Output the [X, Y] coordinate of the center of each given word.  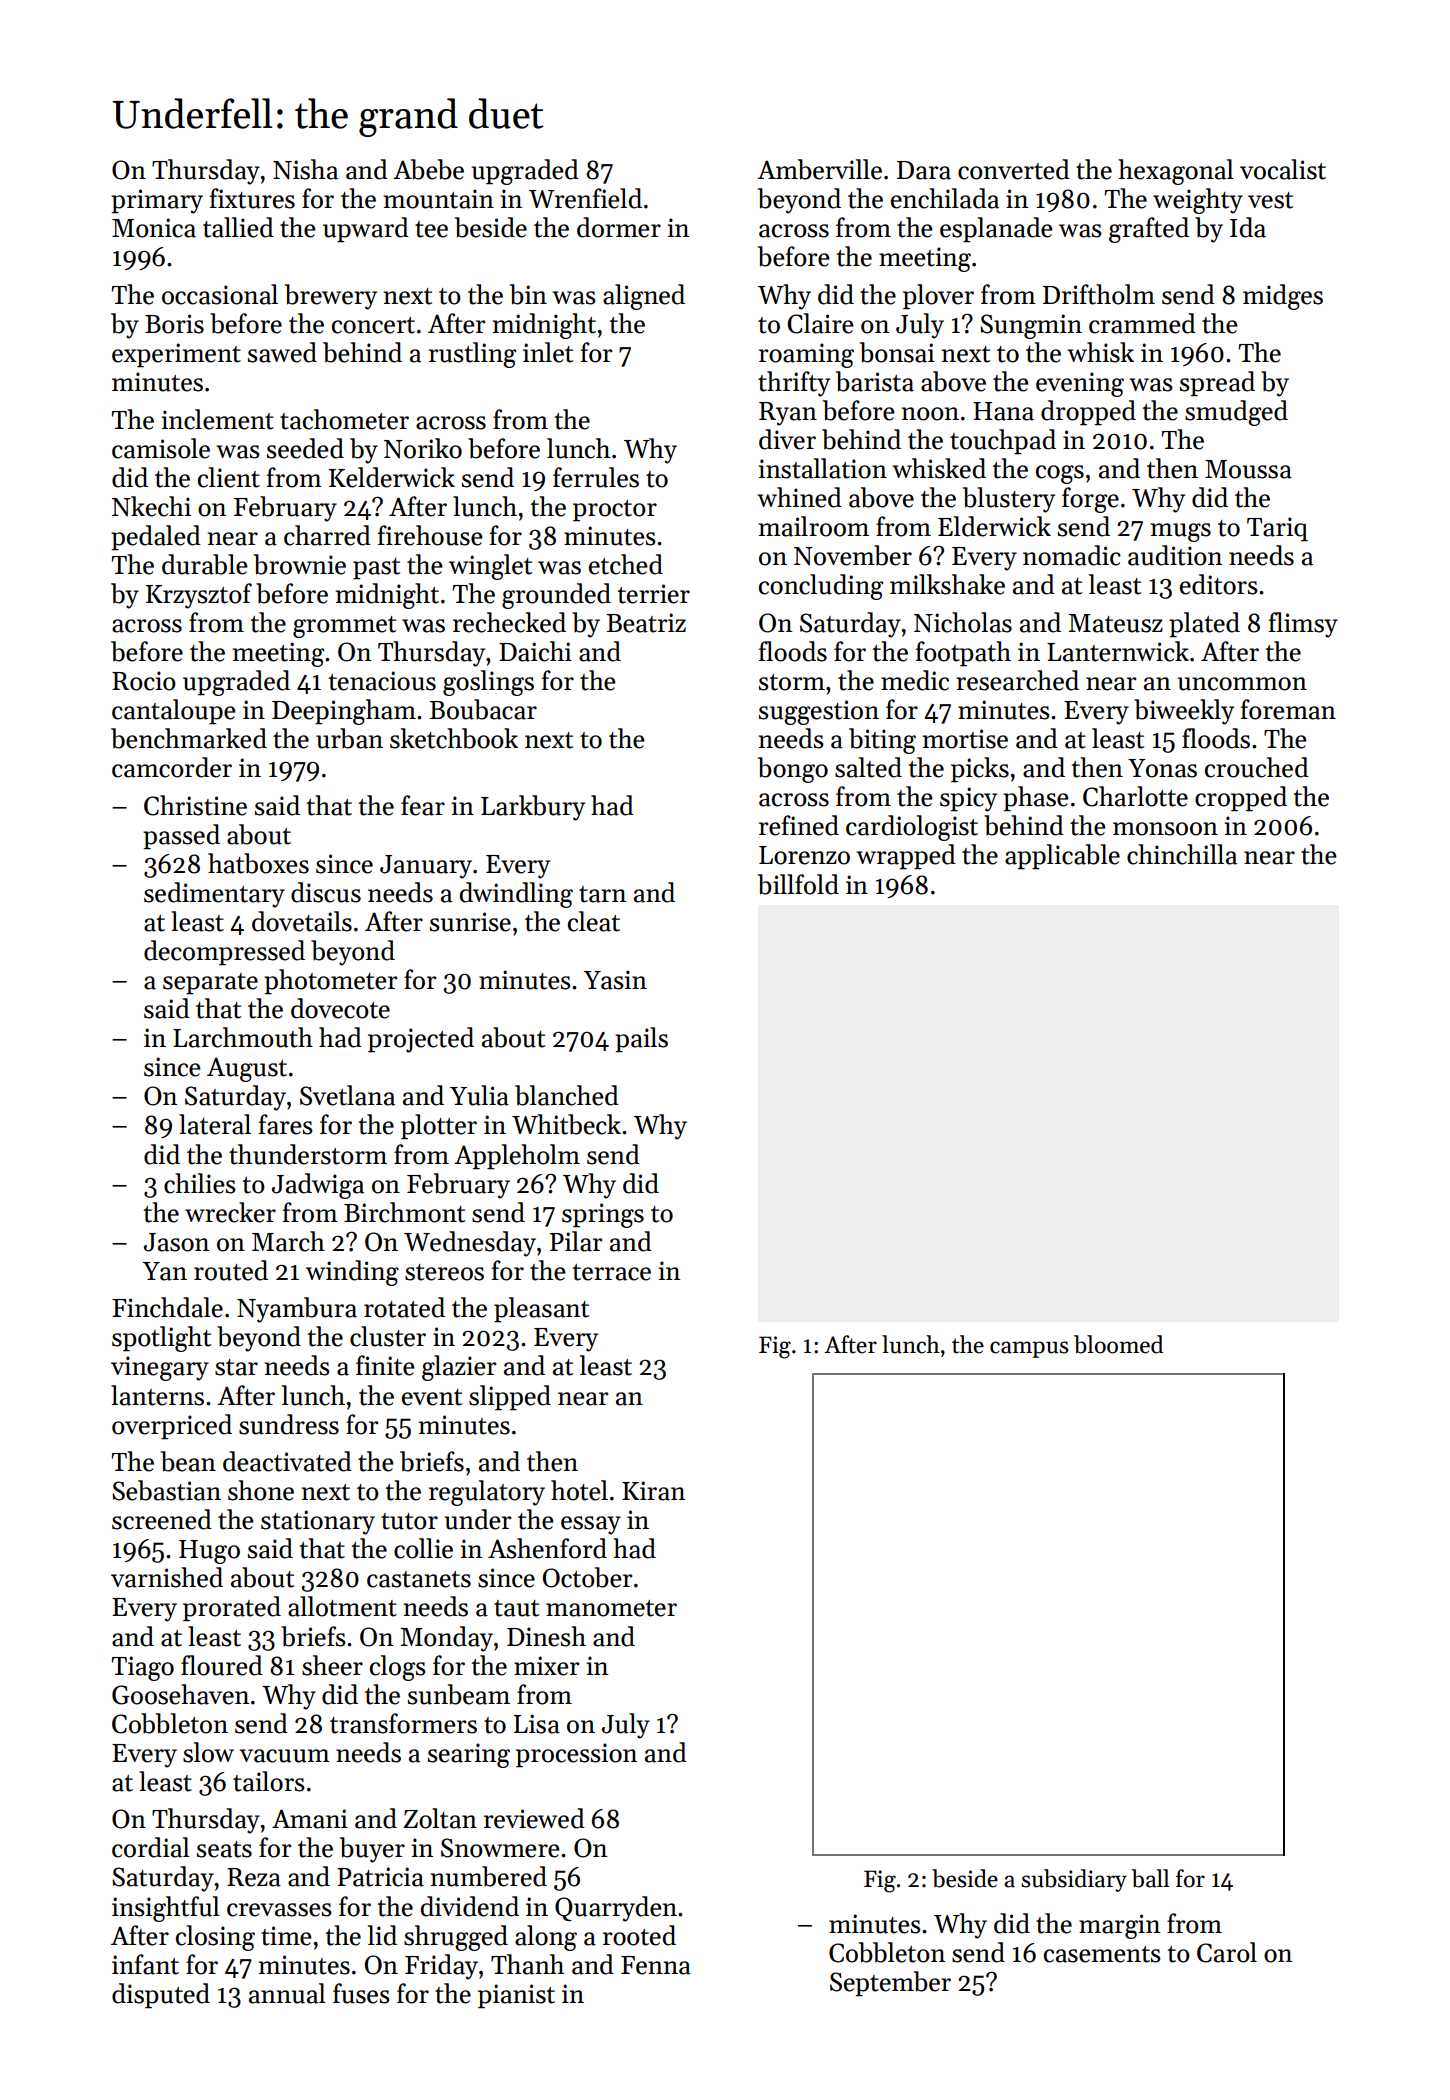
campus [1029, 1349]
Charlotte [1135, 796]
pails [641, 1040]
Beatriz [646, 623]
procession [576, 1755]
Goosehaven [180, 1694]
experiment [176, 355]
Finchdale [167, 1307]
